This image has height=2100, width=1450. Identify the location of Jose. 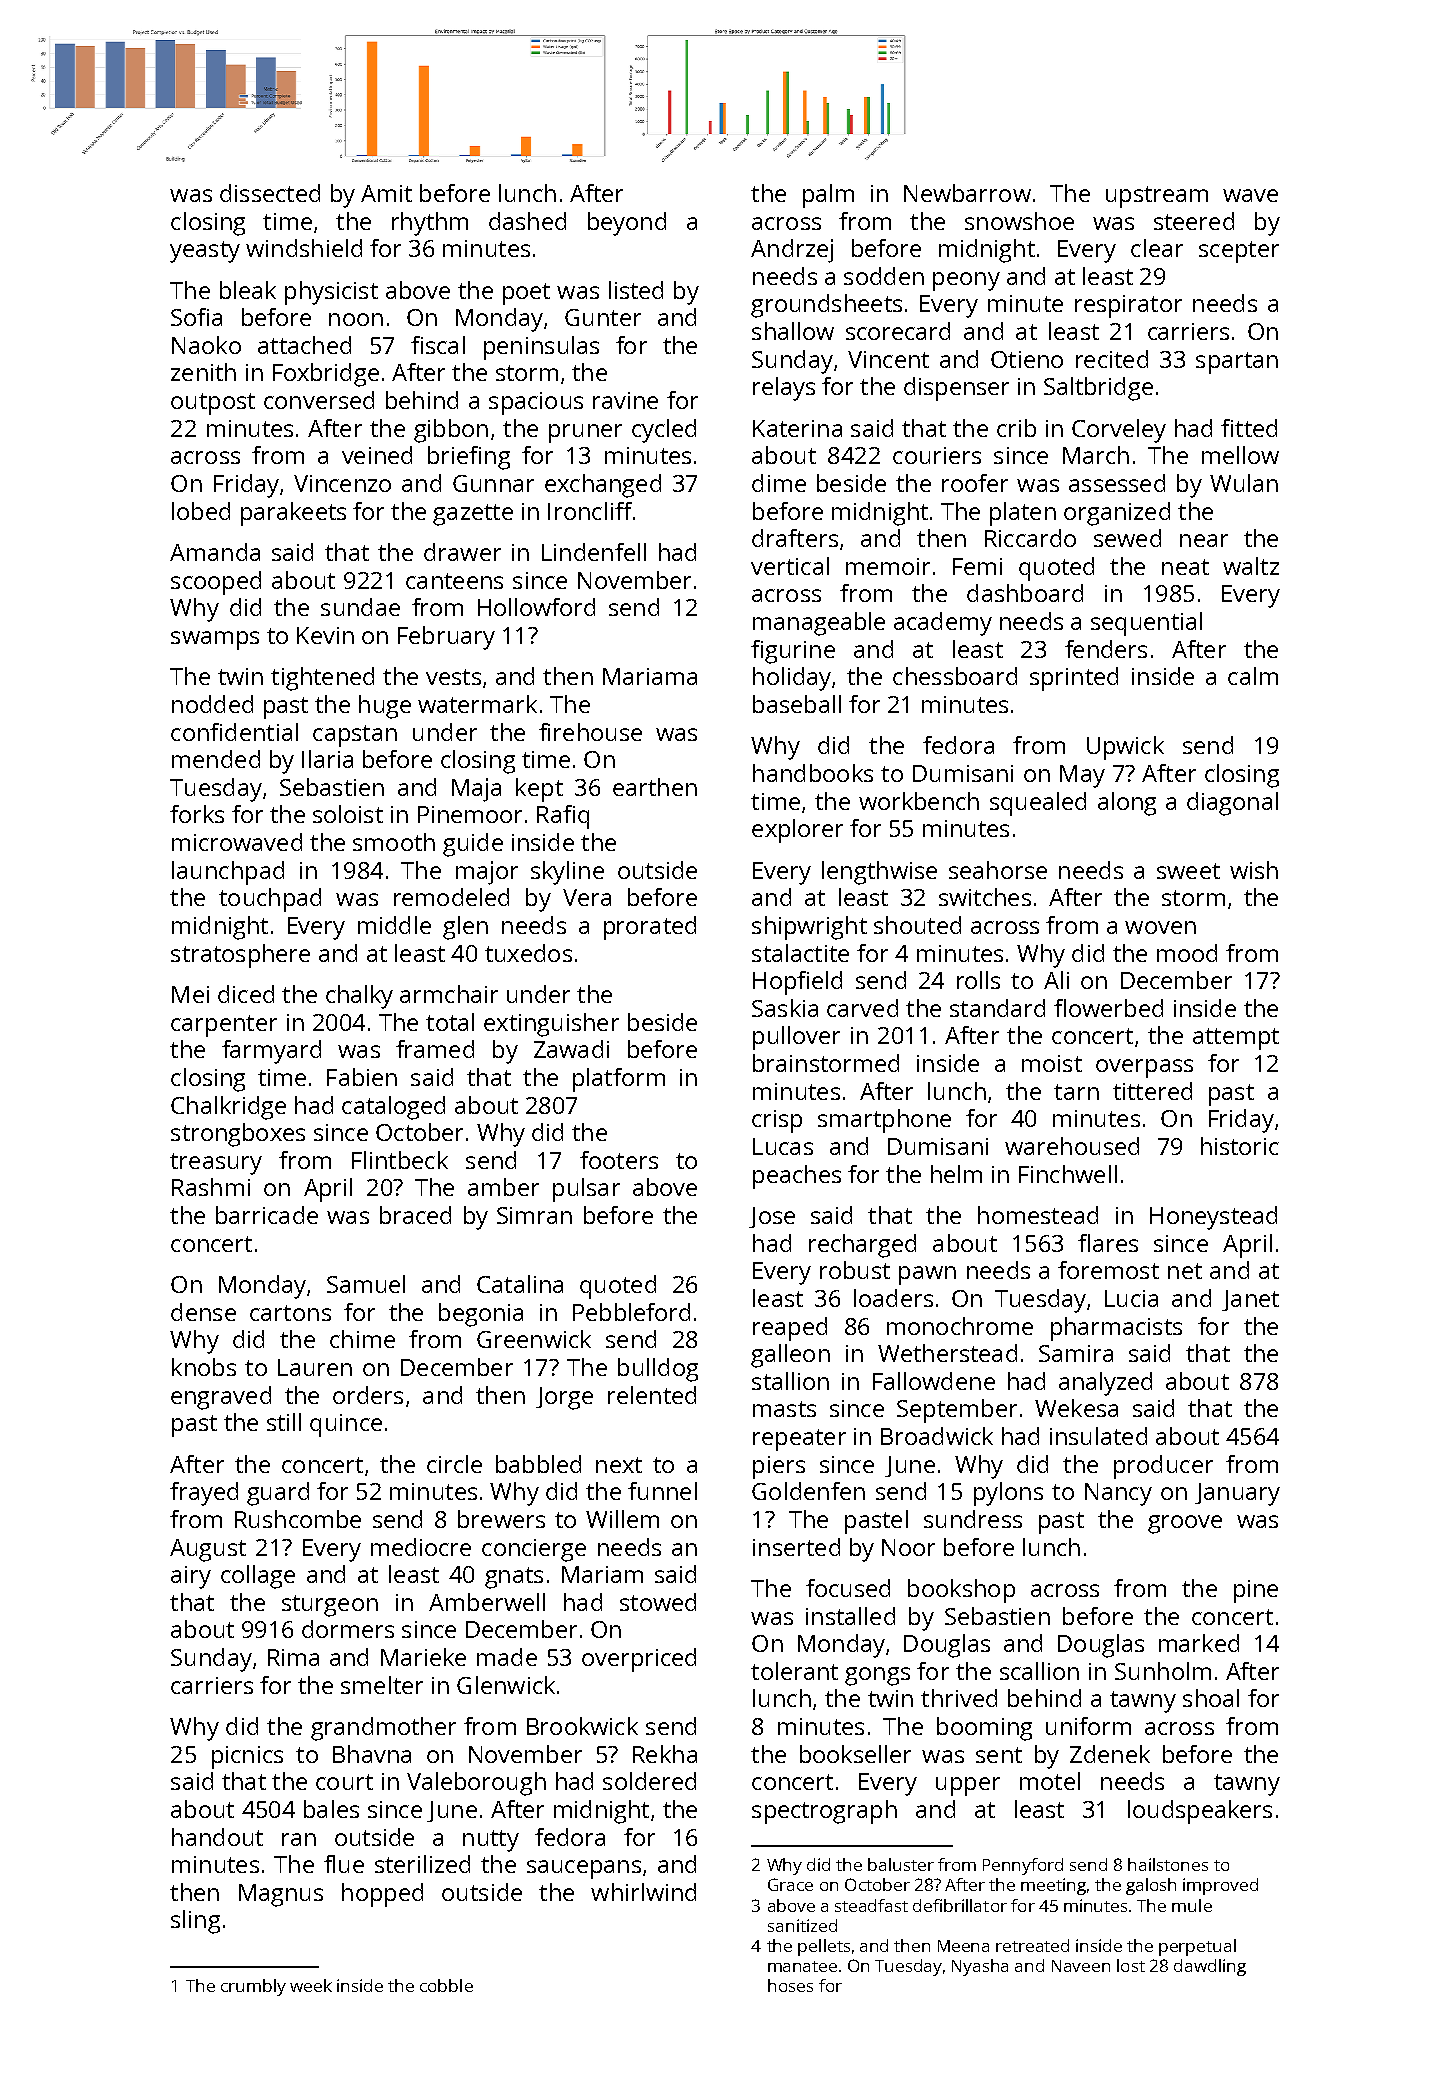
(772, 1217).
